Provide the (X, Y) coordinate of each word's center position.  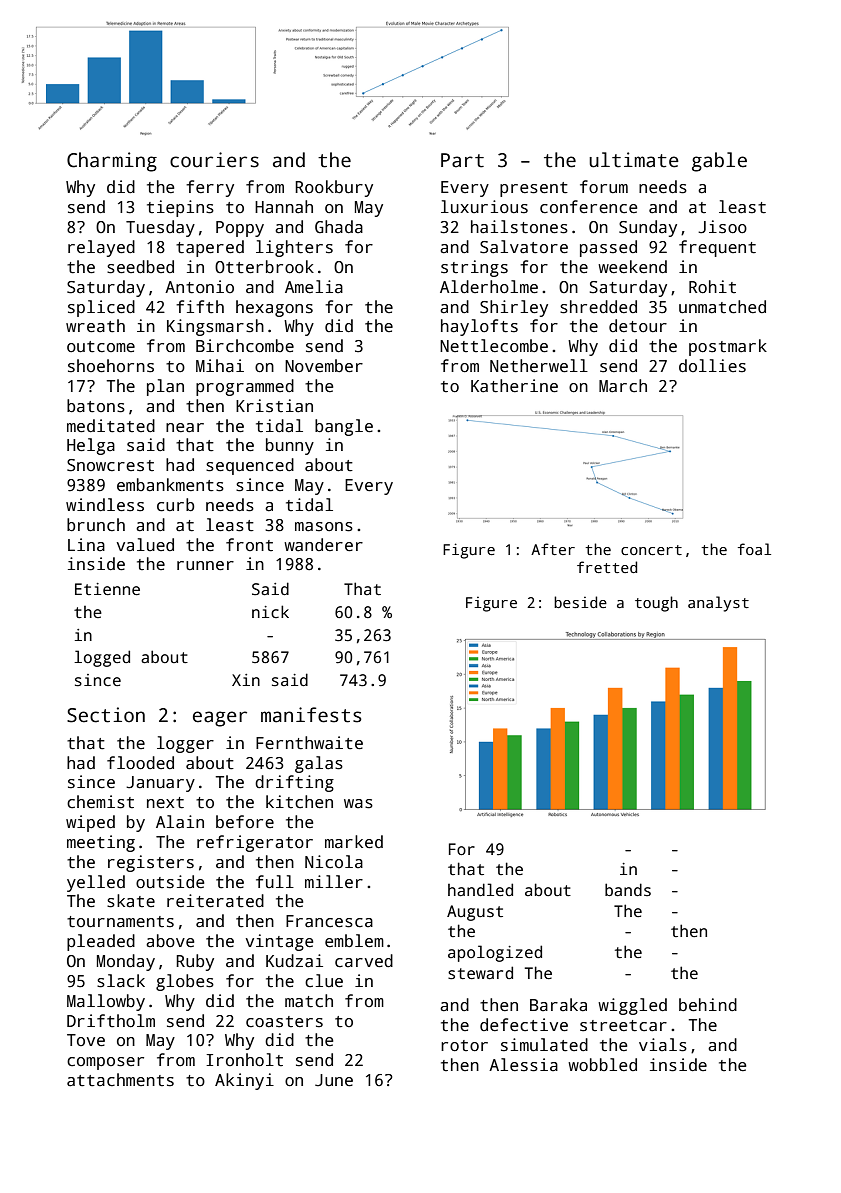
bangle (344, 427)
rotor (464, 1046)
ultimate (634, 160)
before (245, 822)
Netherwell (539, 366)
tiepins (180, 208)
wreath (95, 326)
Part (462, 160)
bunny (290, 446)
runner (205, 566)
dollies (712, 366)
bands (628, 890)
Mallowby (106, 1002)
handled (480, 890)
